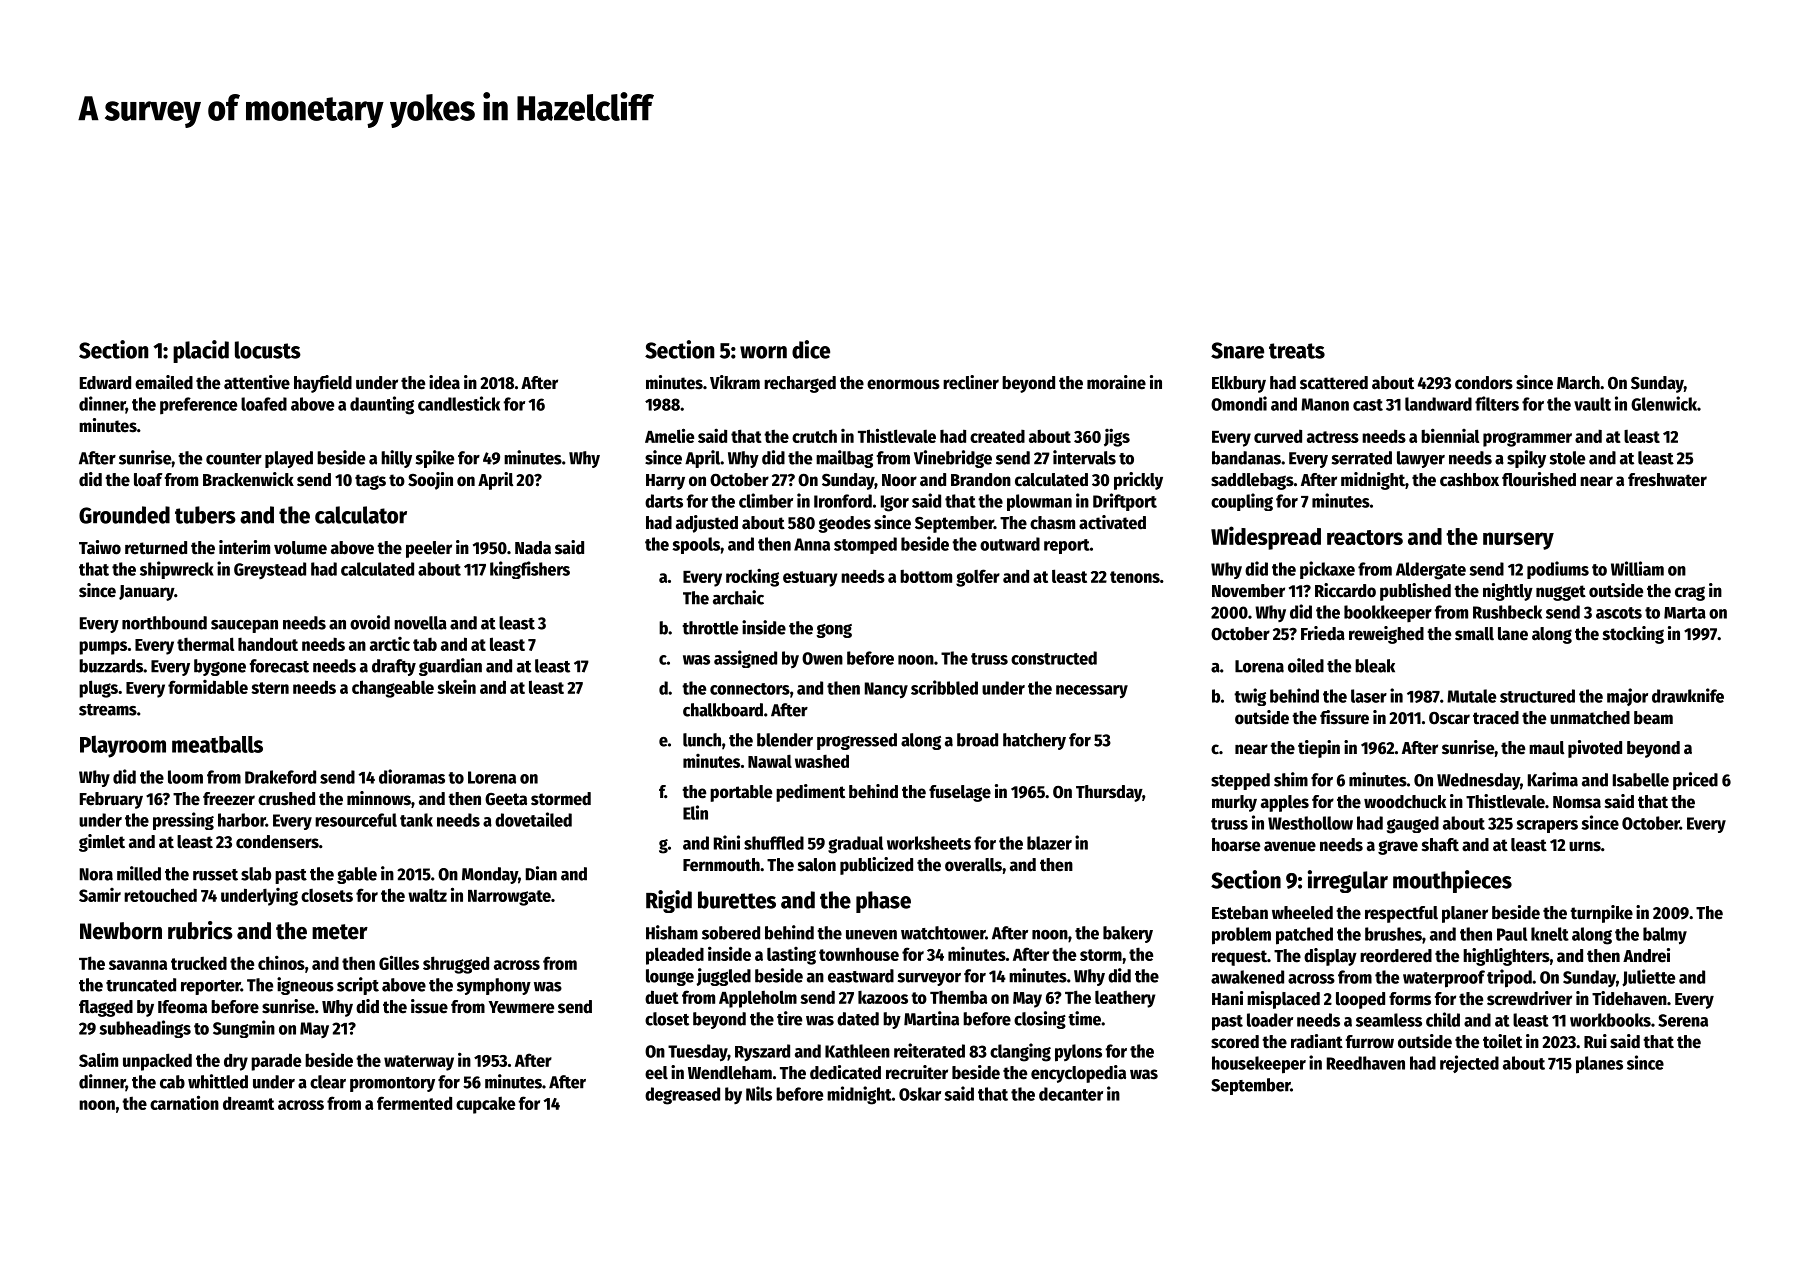 This page has height=1281, width=1812. What do you see at coordinates (811, 349) in the page?
I see `dice` at bounding box center [811, 349].
